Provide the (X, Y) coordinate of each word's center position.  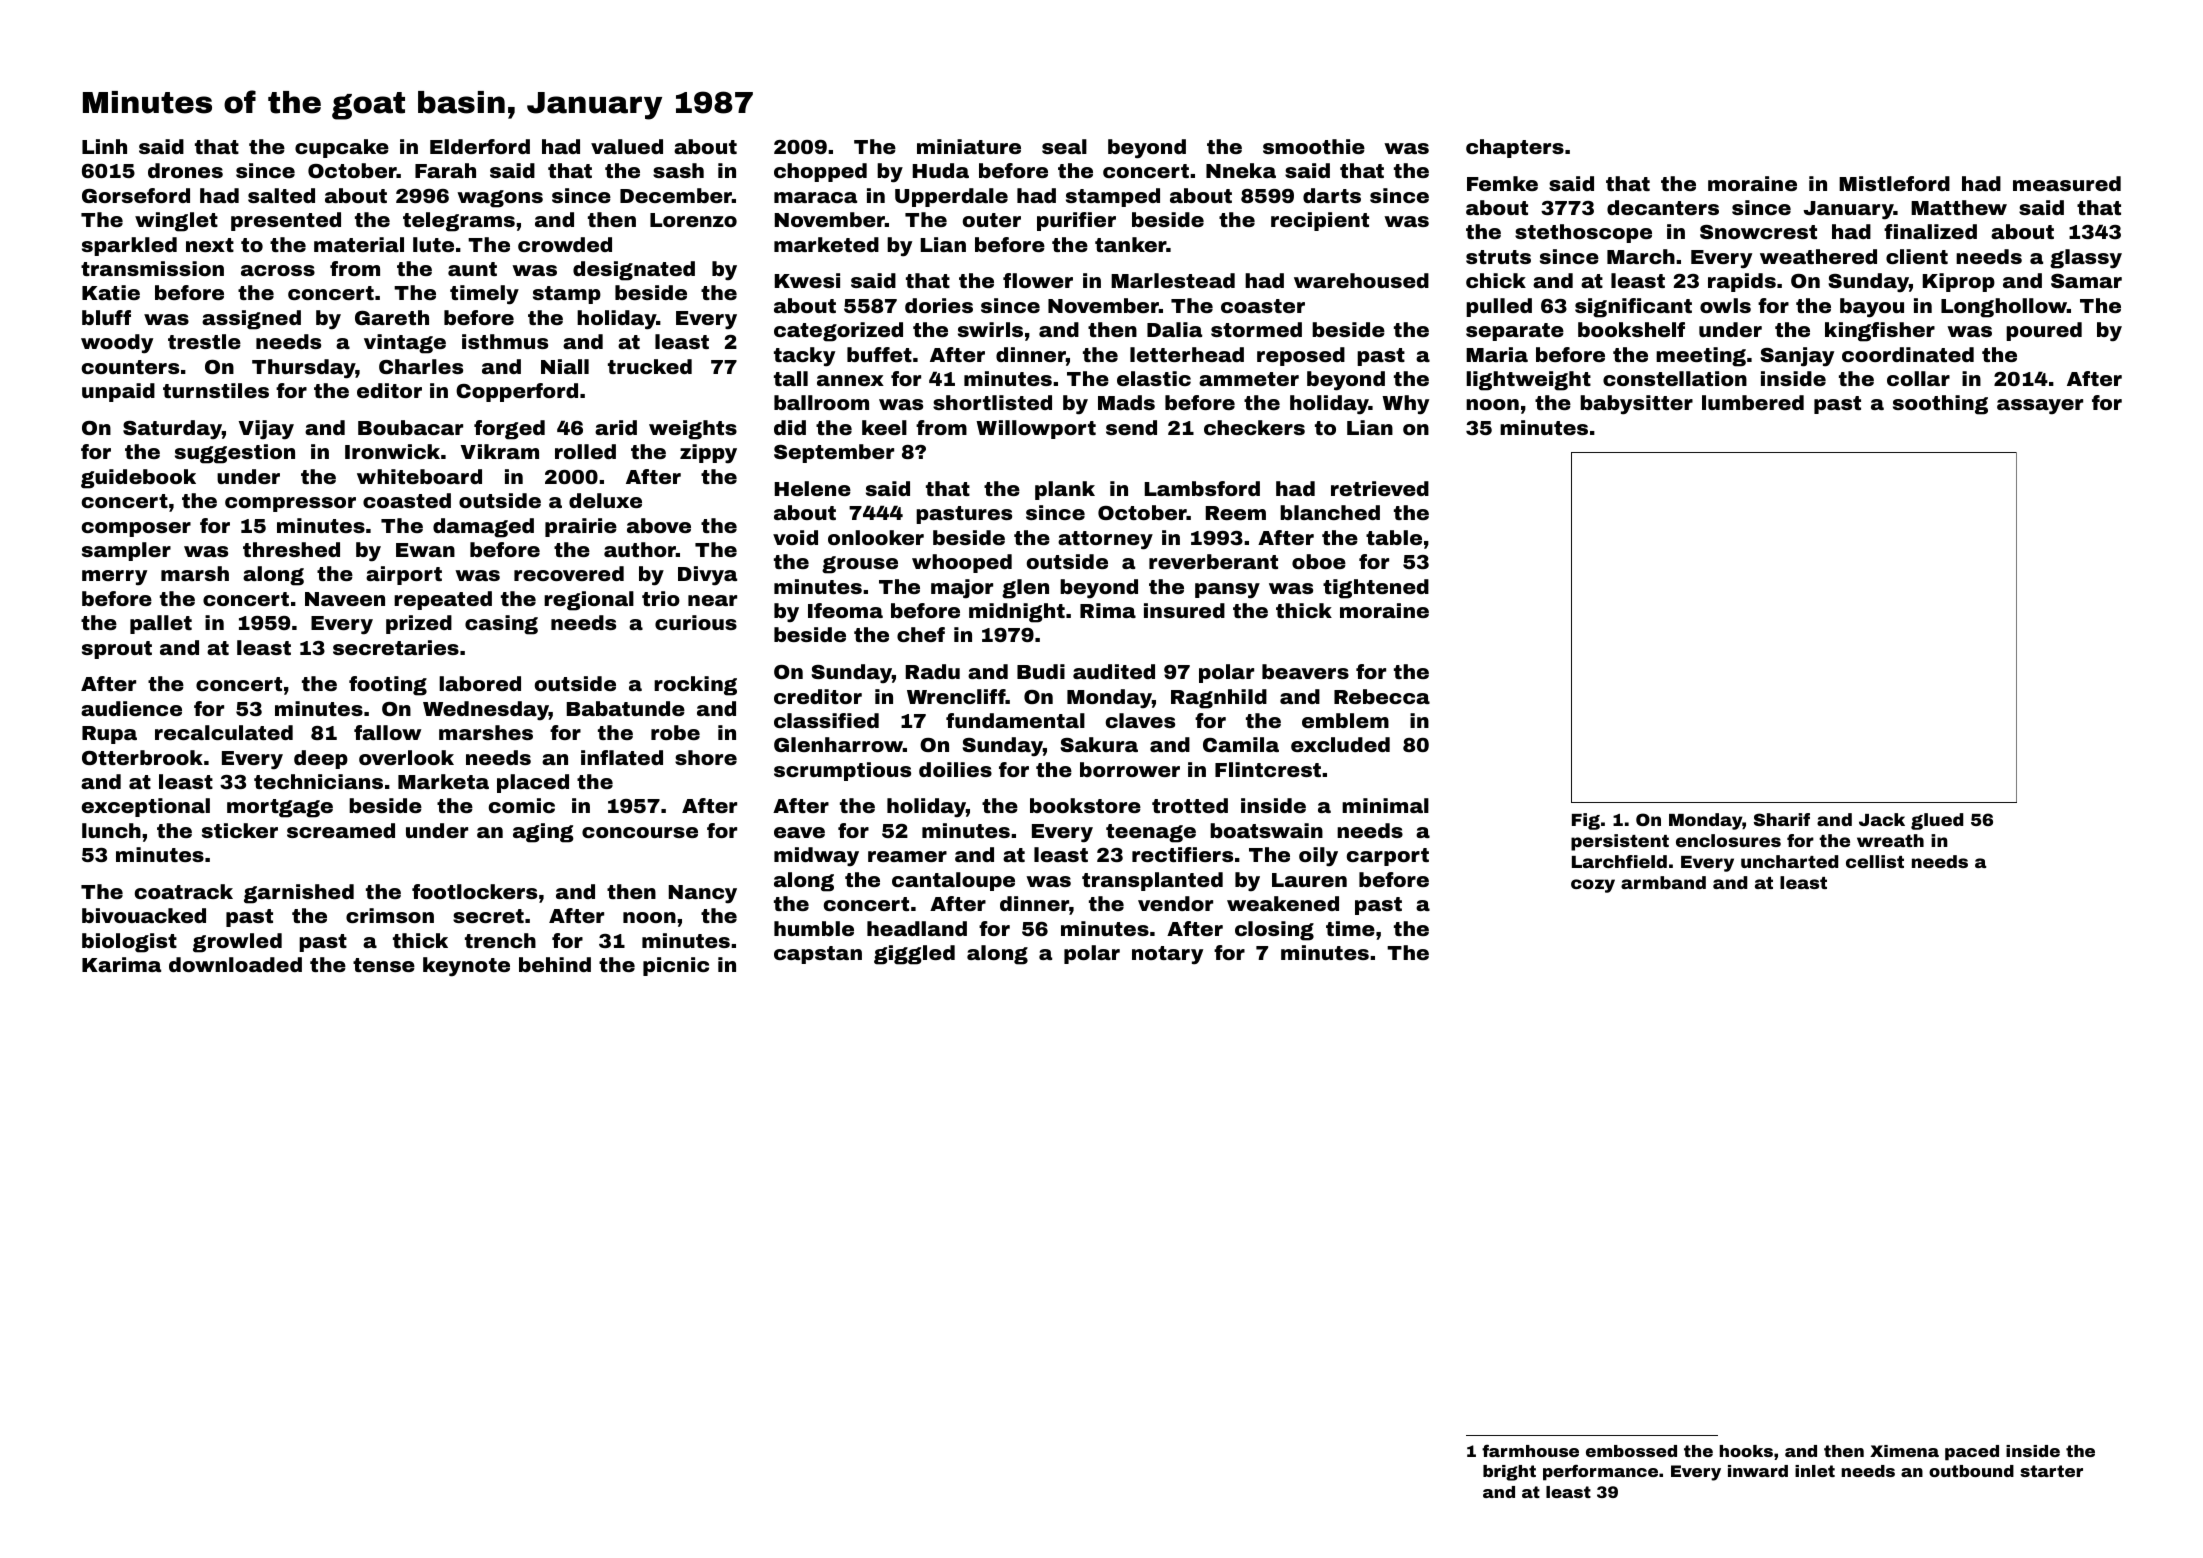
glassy (2086, 259)
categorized (838, 332)
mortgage (280, 808)
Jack (1882, 819)
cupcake (342, 148)
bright (1509, 1473)
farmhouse (1530, 1450)
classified (826, 720)
